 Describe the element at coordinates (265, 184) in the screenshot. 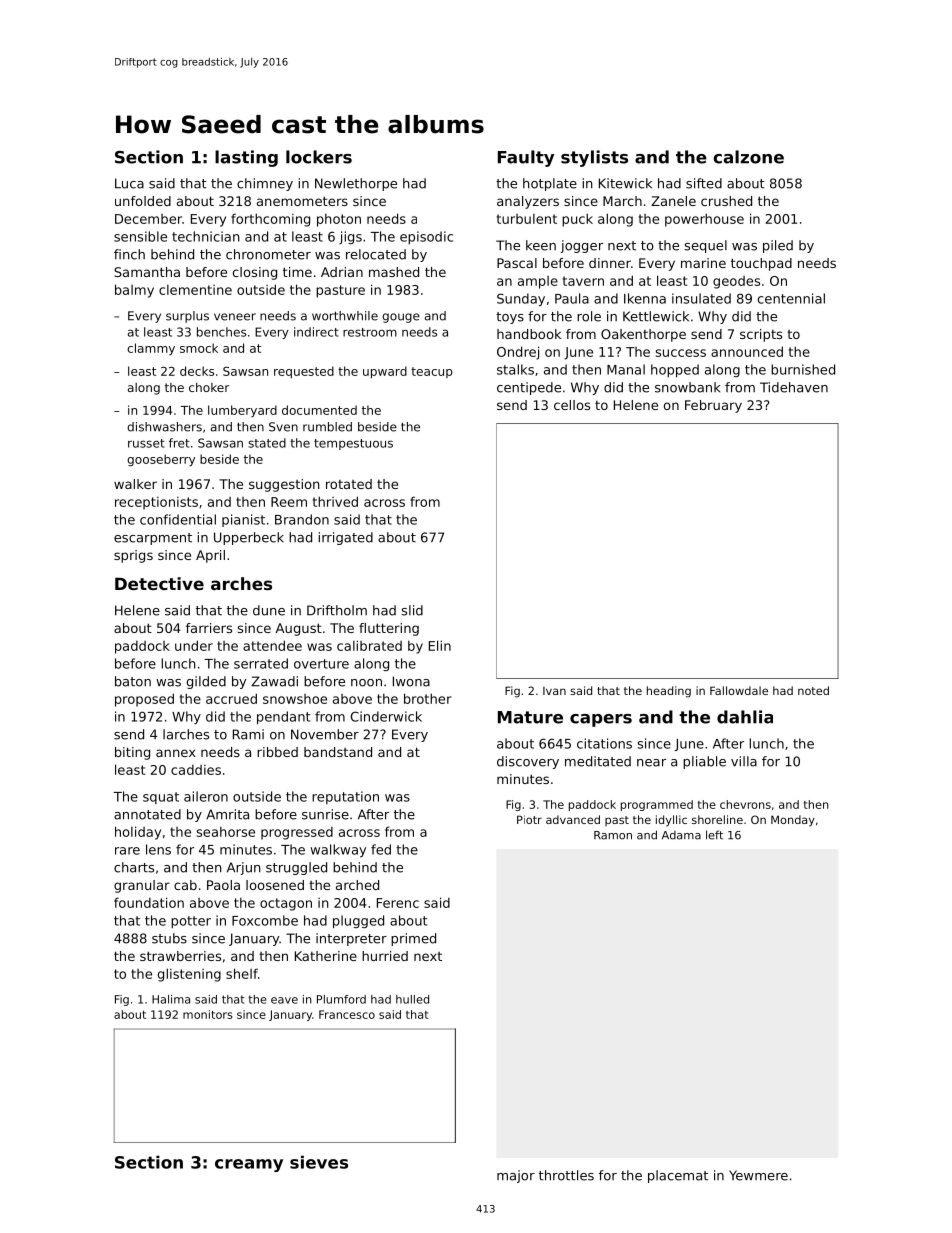

I see `chimney` at that location.
